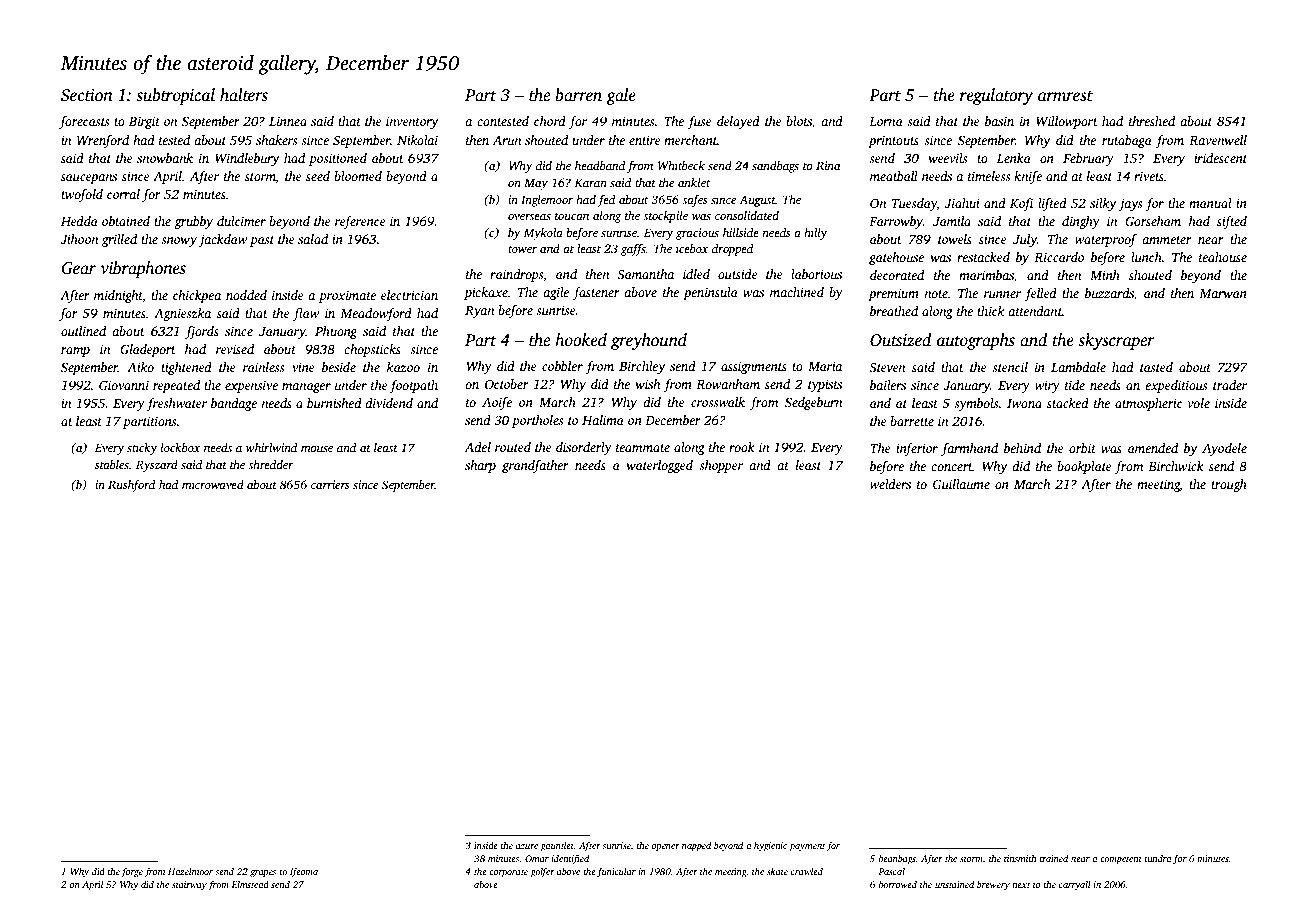 The width and height of the screenshot is (1308, 924). I want to click on dulcimer, so click(241, 221).
